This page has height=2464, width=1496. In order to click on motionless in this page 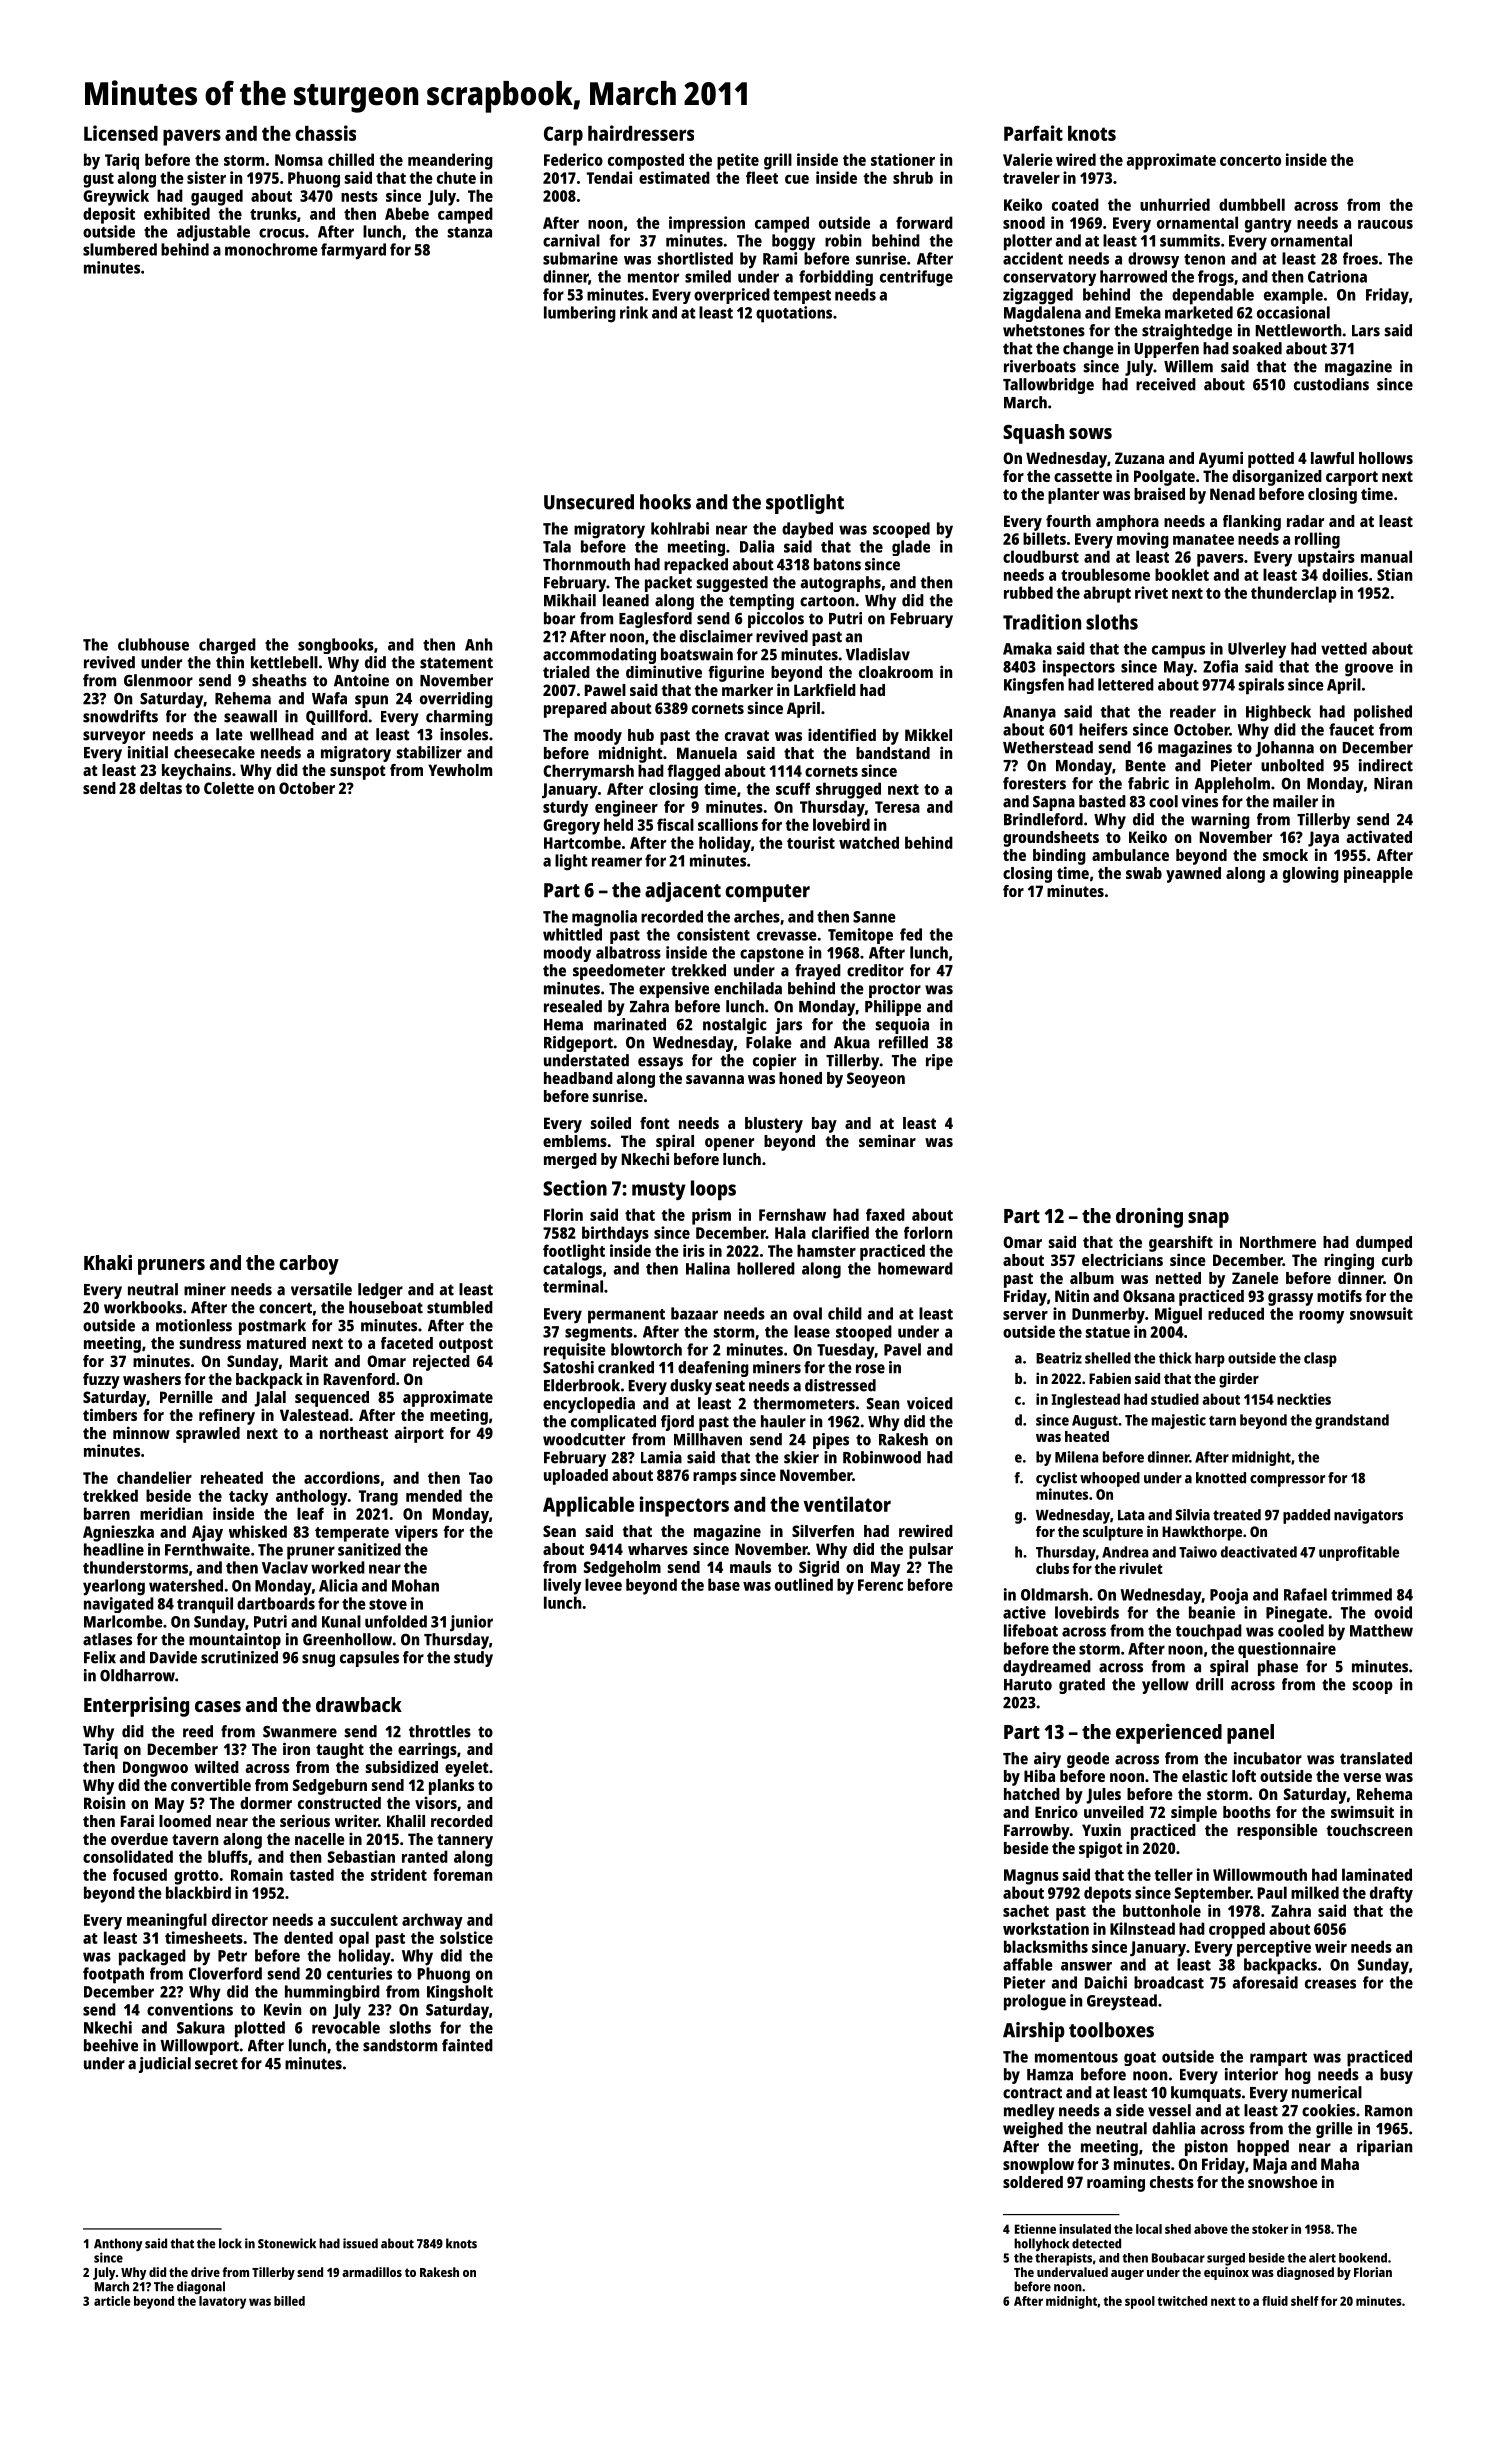, I will do `click(194, 1325)`.
